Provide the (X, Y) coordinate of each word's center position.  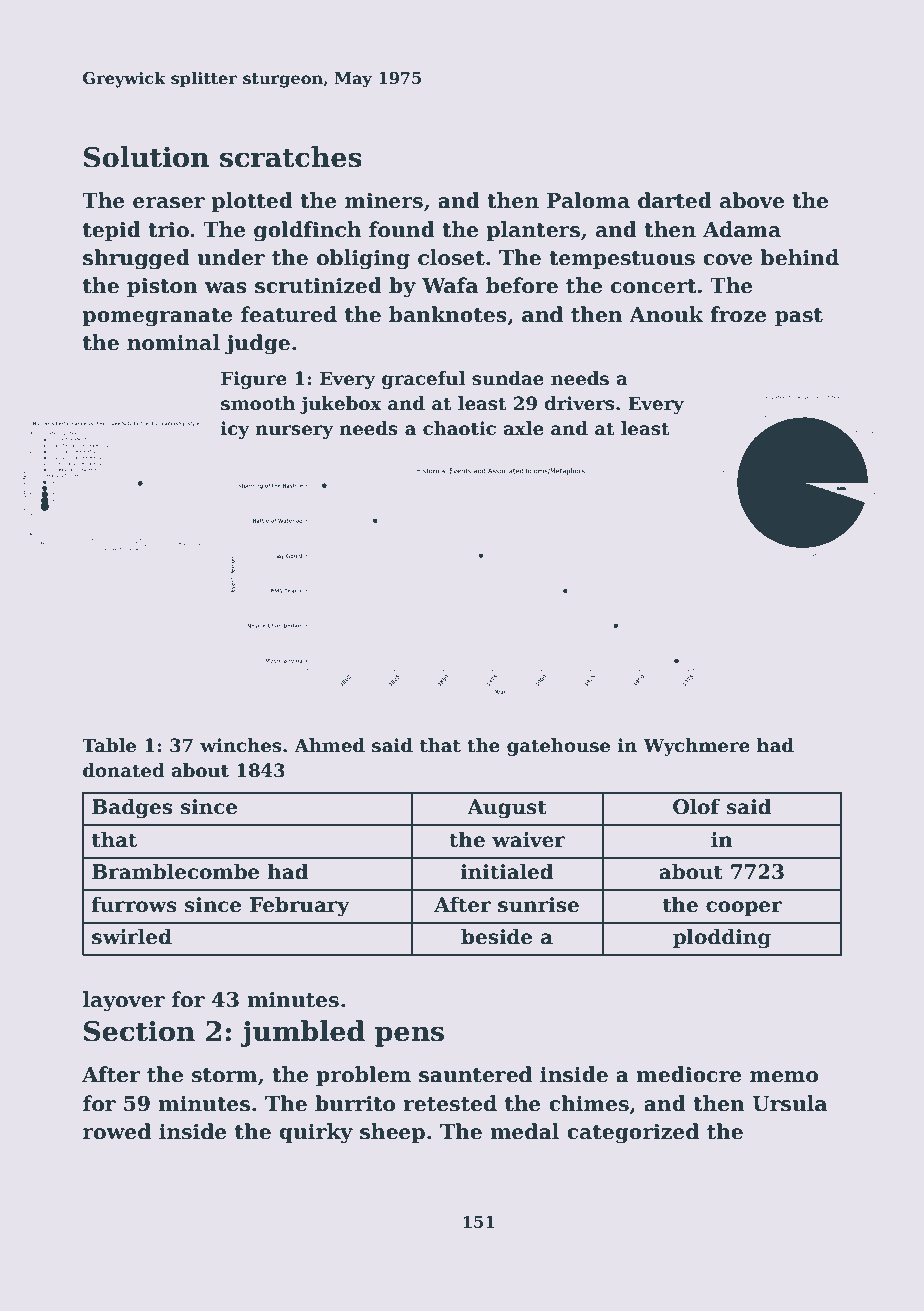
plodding (722, 938)
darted (675, 200)
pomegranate (157, 317)
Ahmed (329, 745)
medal (524, 1131)
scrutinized (318, 285)
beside (496, 936)
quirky (316, 1133)
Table (109, 745)
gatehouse (558, 747)
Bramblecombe (175, 871)
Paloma (588, 200)
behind (799, 257)
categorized (633, 1133)
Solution (146, 157)
